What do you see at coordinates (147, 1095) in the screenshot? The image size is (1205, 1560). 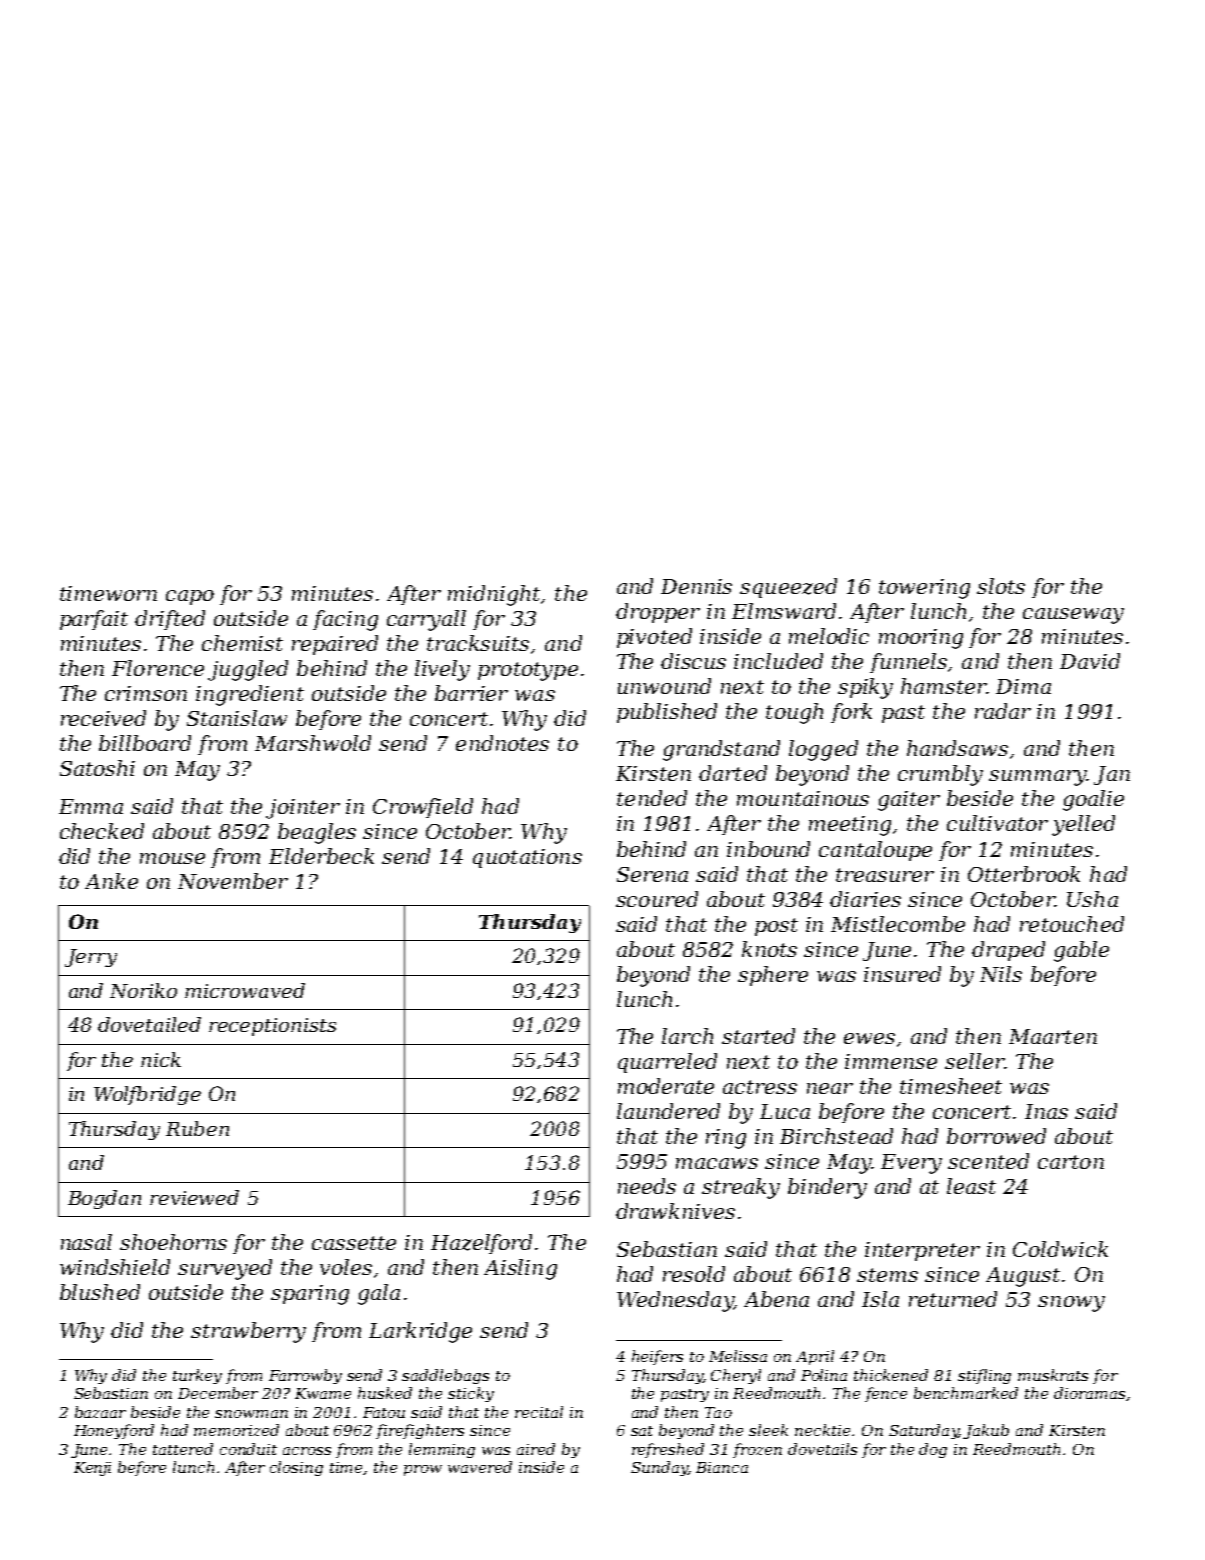 I see `Wolfbridge` at bounding box center [147, 1095].
